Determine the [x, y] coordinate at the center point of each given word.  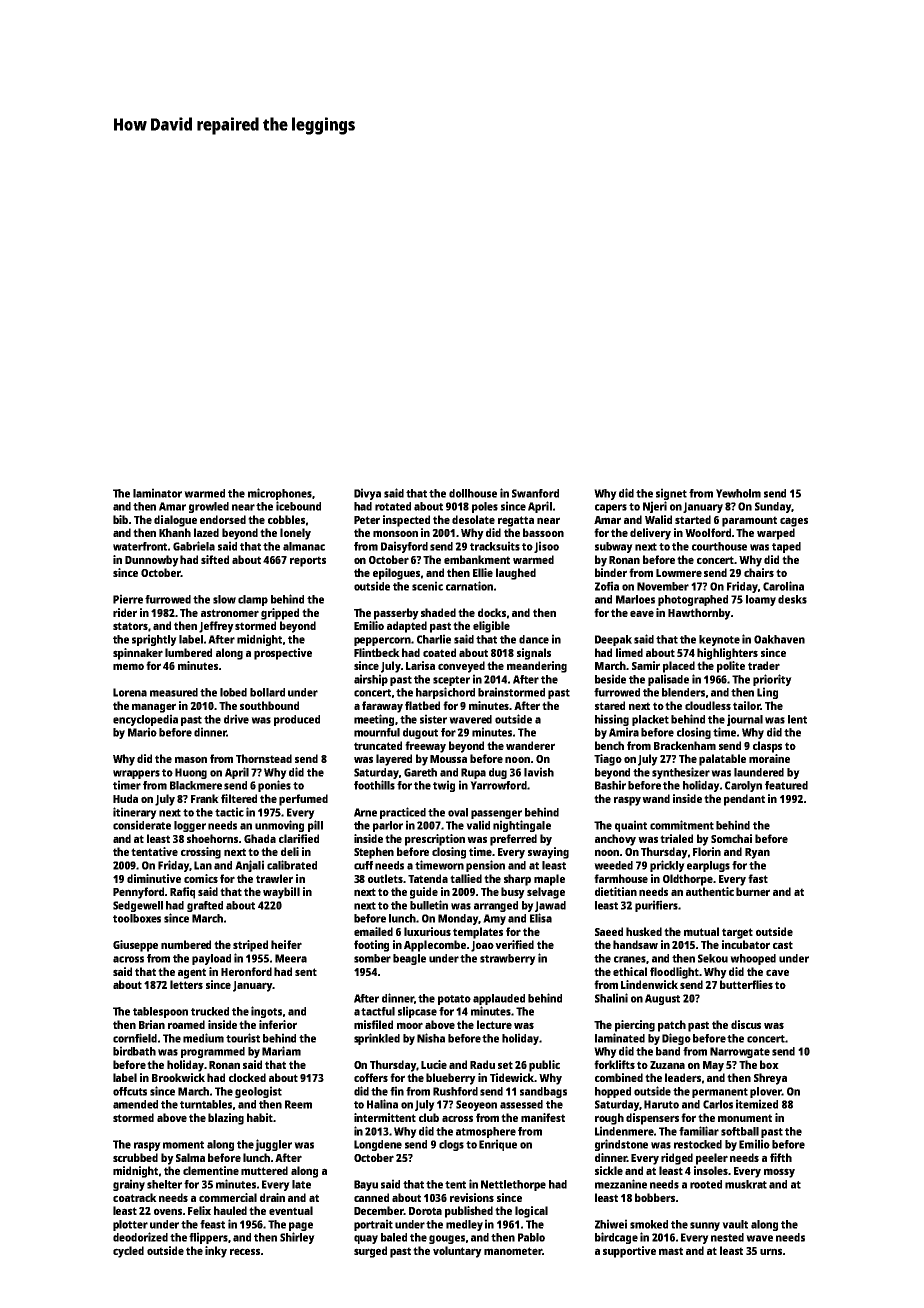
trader [764, 665]
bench [609, 745]
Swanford [535, 493]
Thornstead [264, 758]
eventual [291, 1210]
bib [120, 519]
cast [783, 945]
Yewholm [738, 493]
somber [372, 958]
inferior [278, 1024]
